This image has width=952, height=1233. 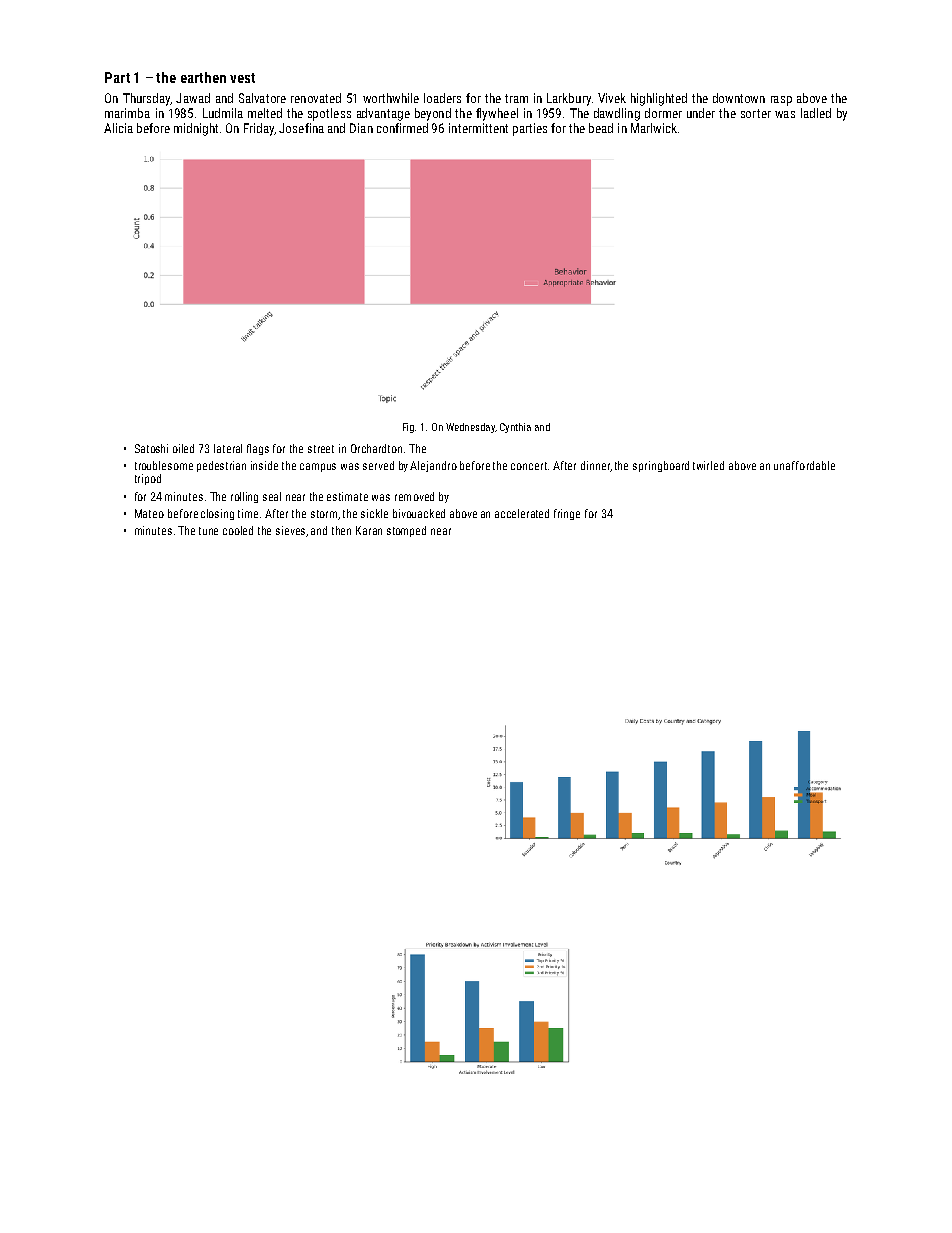 What do you see at coordinates (301, 128) in the image?
I see `Josefina` at bounding box center [301, 128].
